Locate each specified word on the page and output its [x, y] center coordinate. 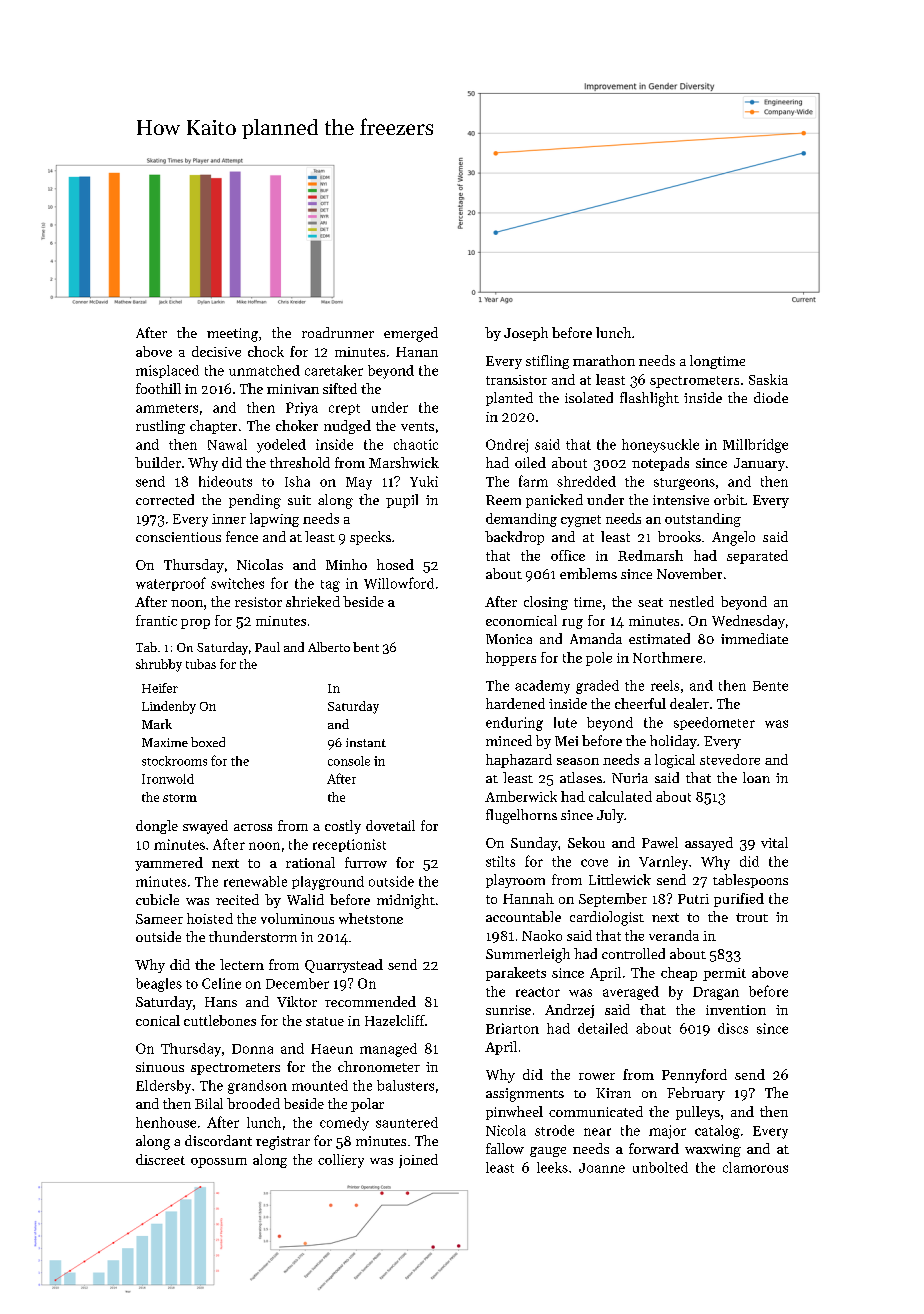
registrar [283, 1143]
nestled [691, 601]
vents [417, 426]
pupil [402, 501]
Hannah [528, 898]
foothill [158, 388]
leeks [552, 1167]
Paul [267, 647]
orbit [729, 499]
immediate [754, 638]
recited [237, 899]
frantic [156, 620]
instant [366, 742]
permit [724, 974]
